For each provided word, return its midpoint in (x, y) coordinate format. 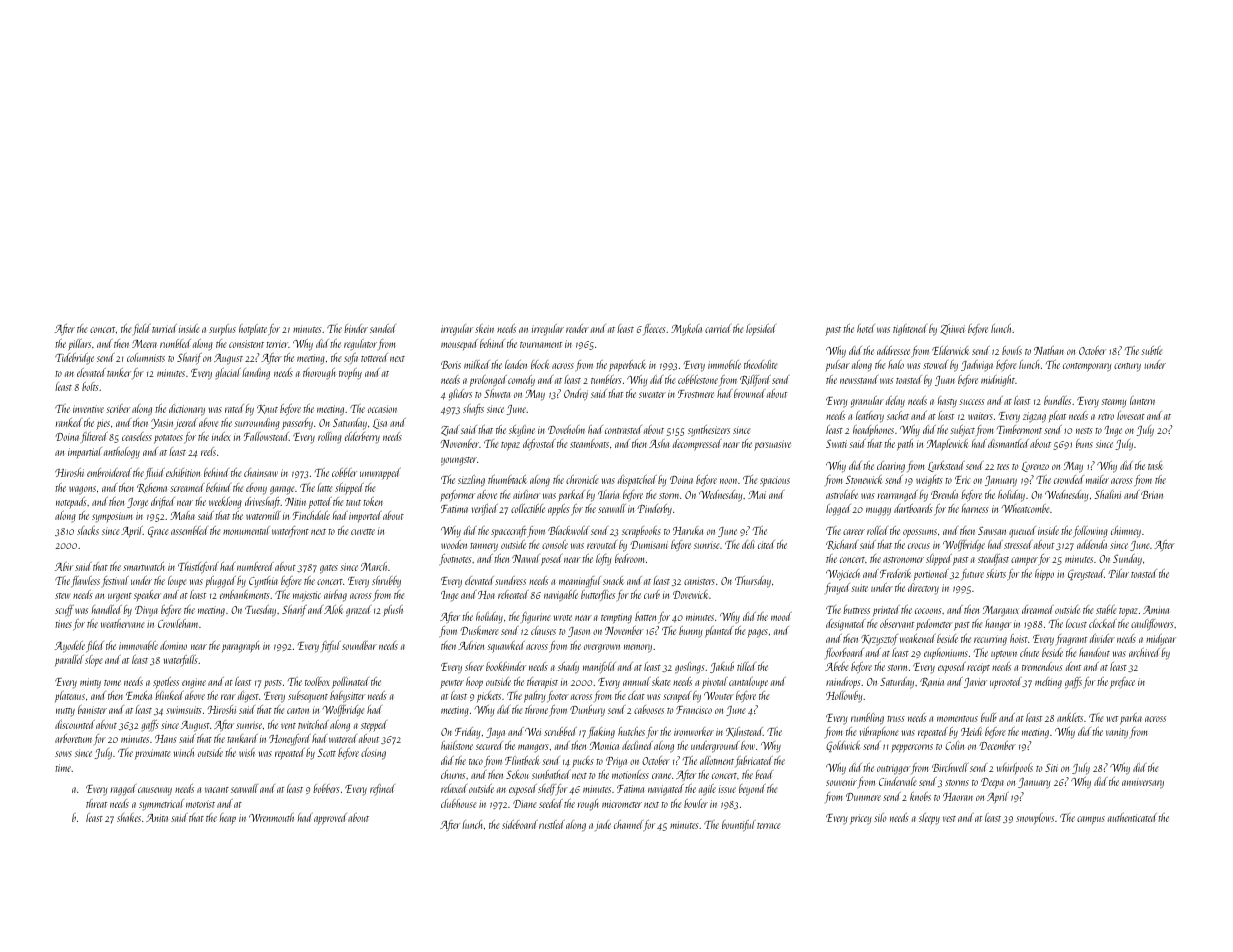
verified (485, 510)
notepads (71, 503)
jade (603, 825)
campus (1091, 820)
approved (330, 818)
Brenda (944, 494)
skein (484, 328)
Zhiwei (952, 329)
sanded (383, 328)
